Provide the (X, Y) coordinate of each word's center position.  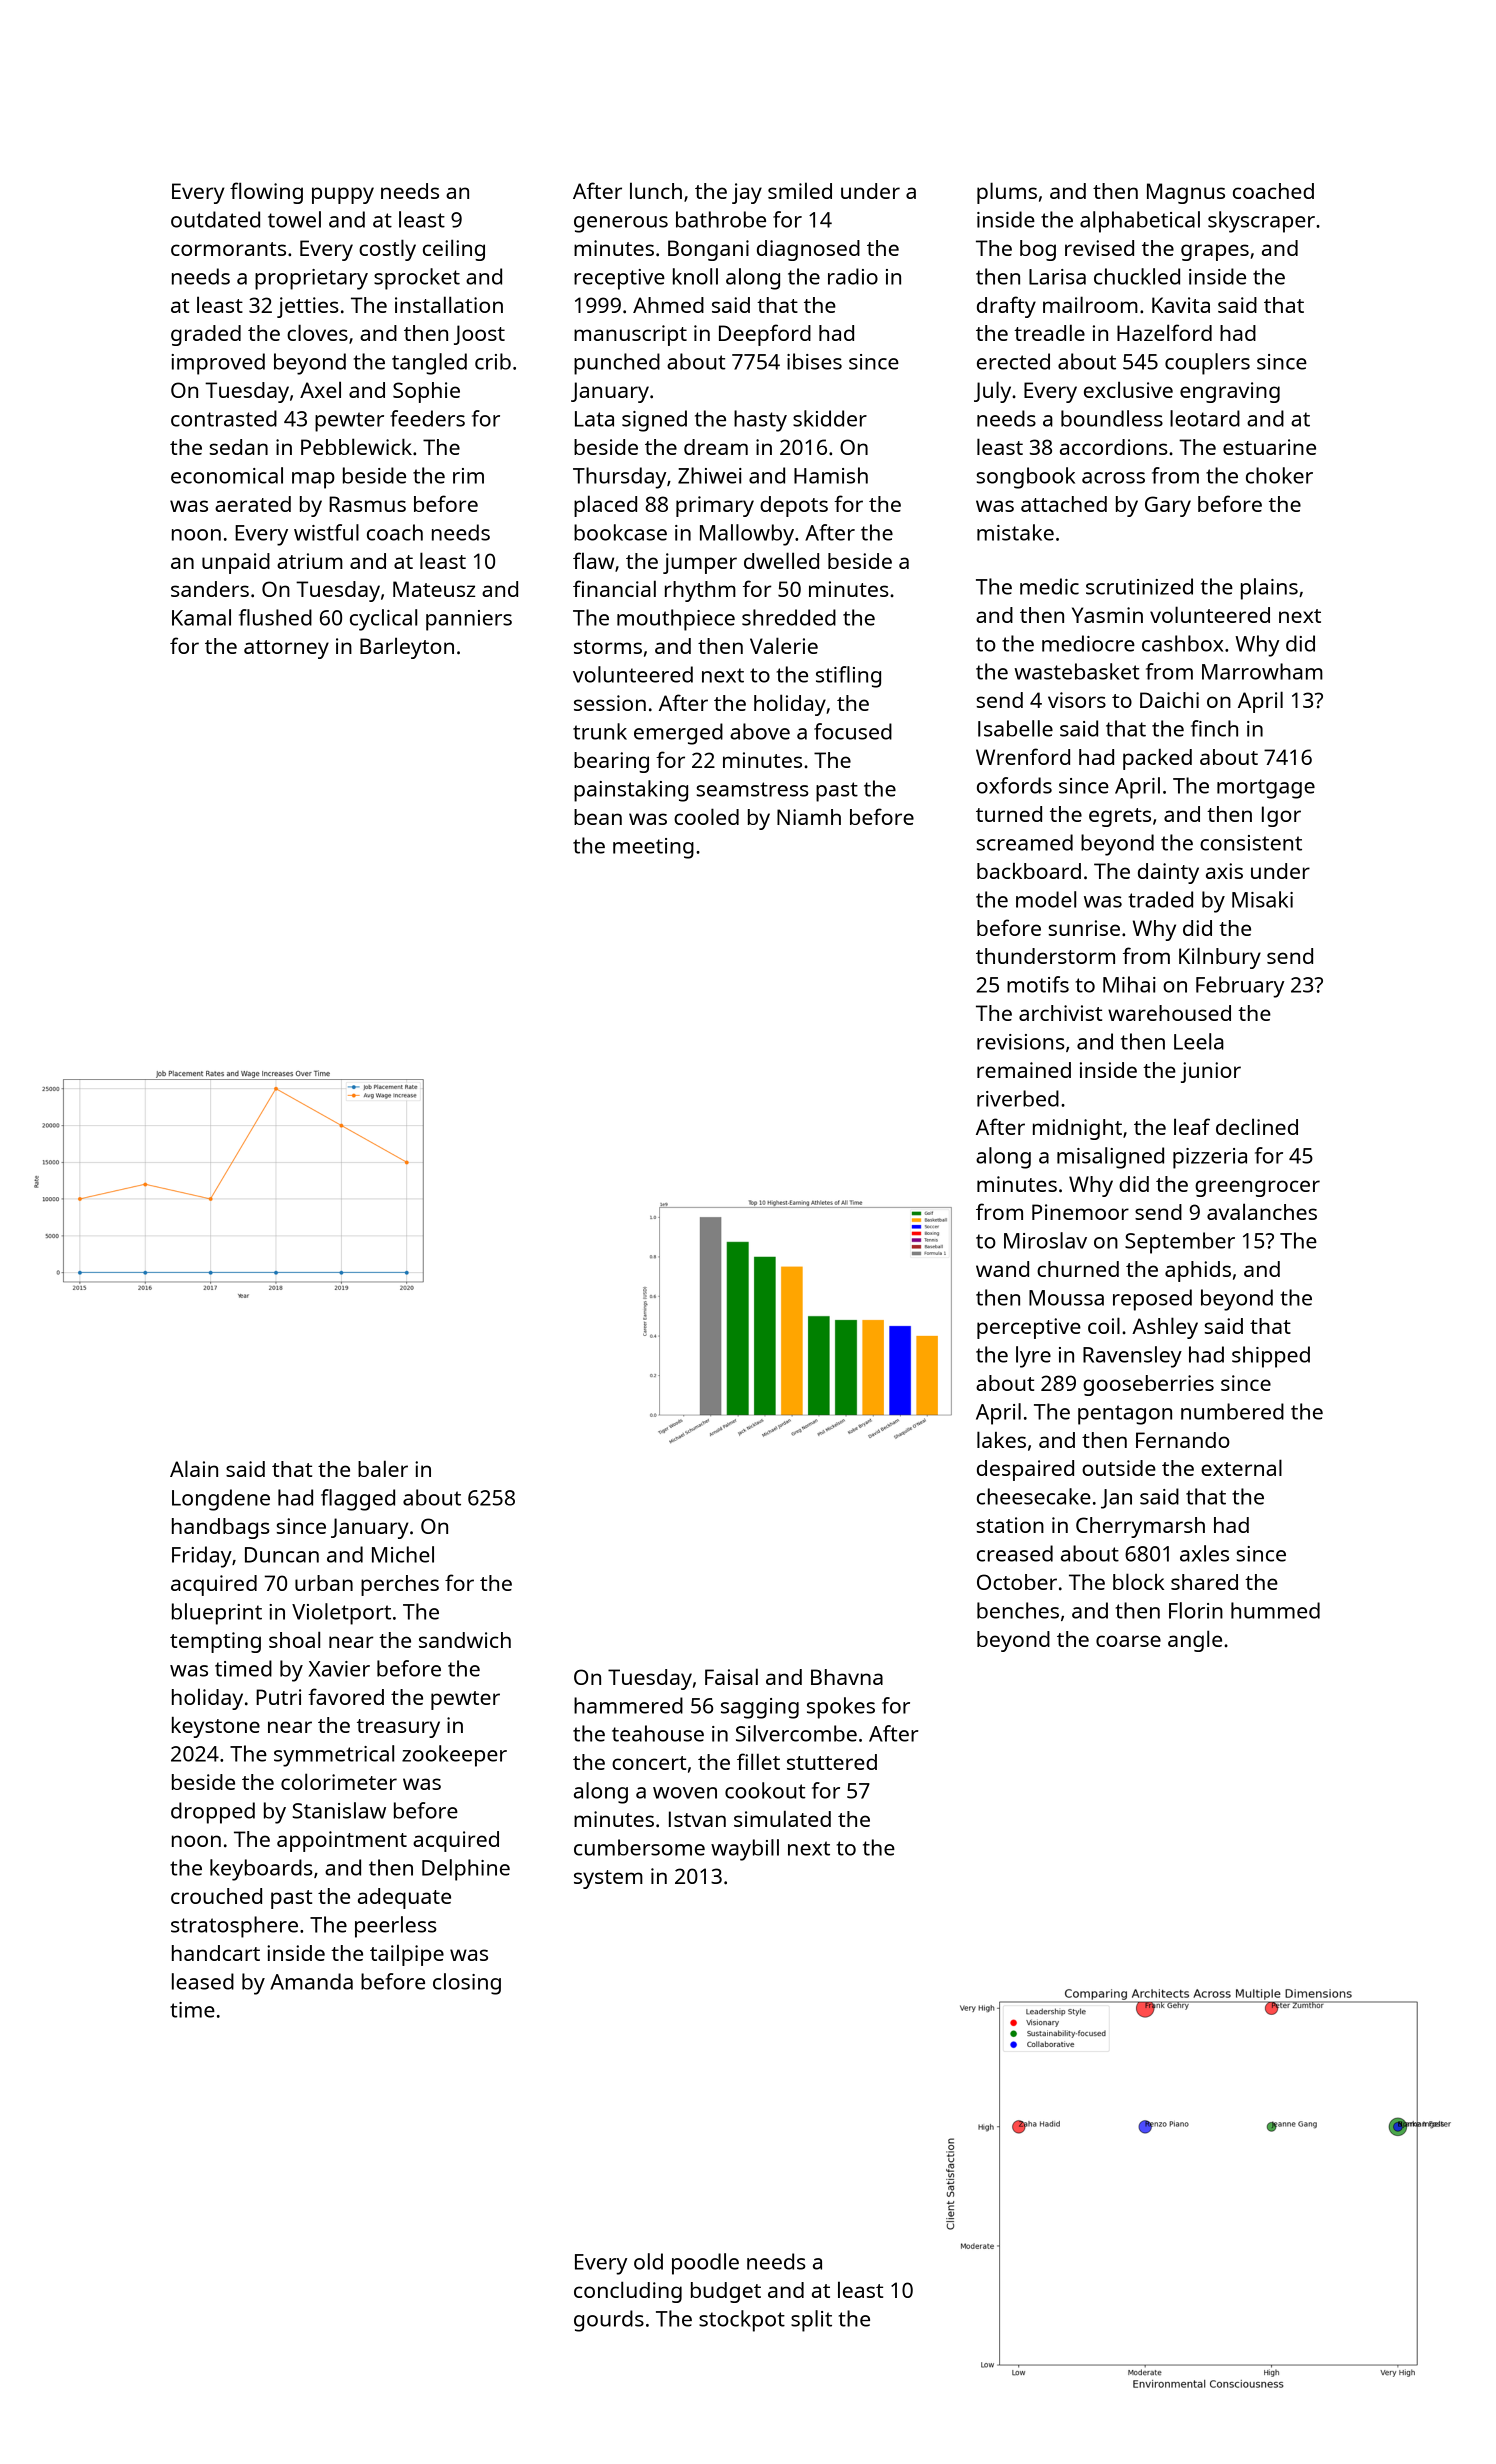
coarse (1128, 1641)
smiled (800, 190)
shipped (1271, 1357)
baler (383, 1468)
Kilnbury (1220, 958)
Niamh (809, 817)
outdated (215, 219)
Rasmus (367, 504)
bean (598, 817)
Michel (403, 1554)
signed (654, 421)
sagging (760, 1708)
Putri (278, 1697)
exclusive (1128, 389)
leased (203, 1981)
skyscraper (1261, 222)
